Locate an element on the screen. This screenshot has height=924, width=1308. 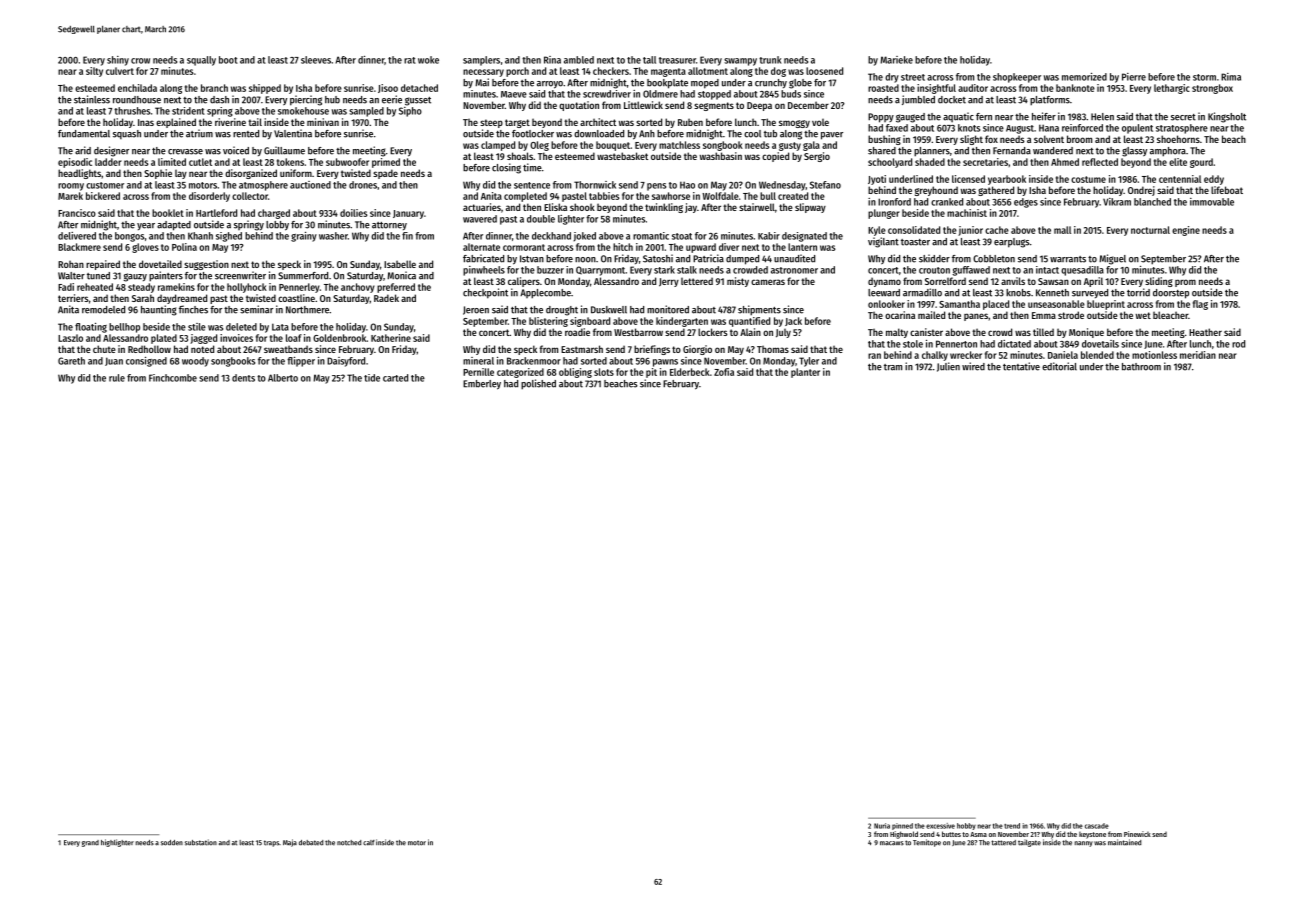
polished is located at coordinates (538, 384).
